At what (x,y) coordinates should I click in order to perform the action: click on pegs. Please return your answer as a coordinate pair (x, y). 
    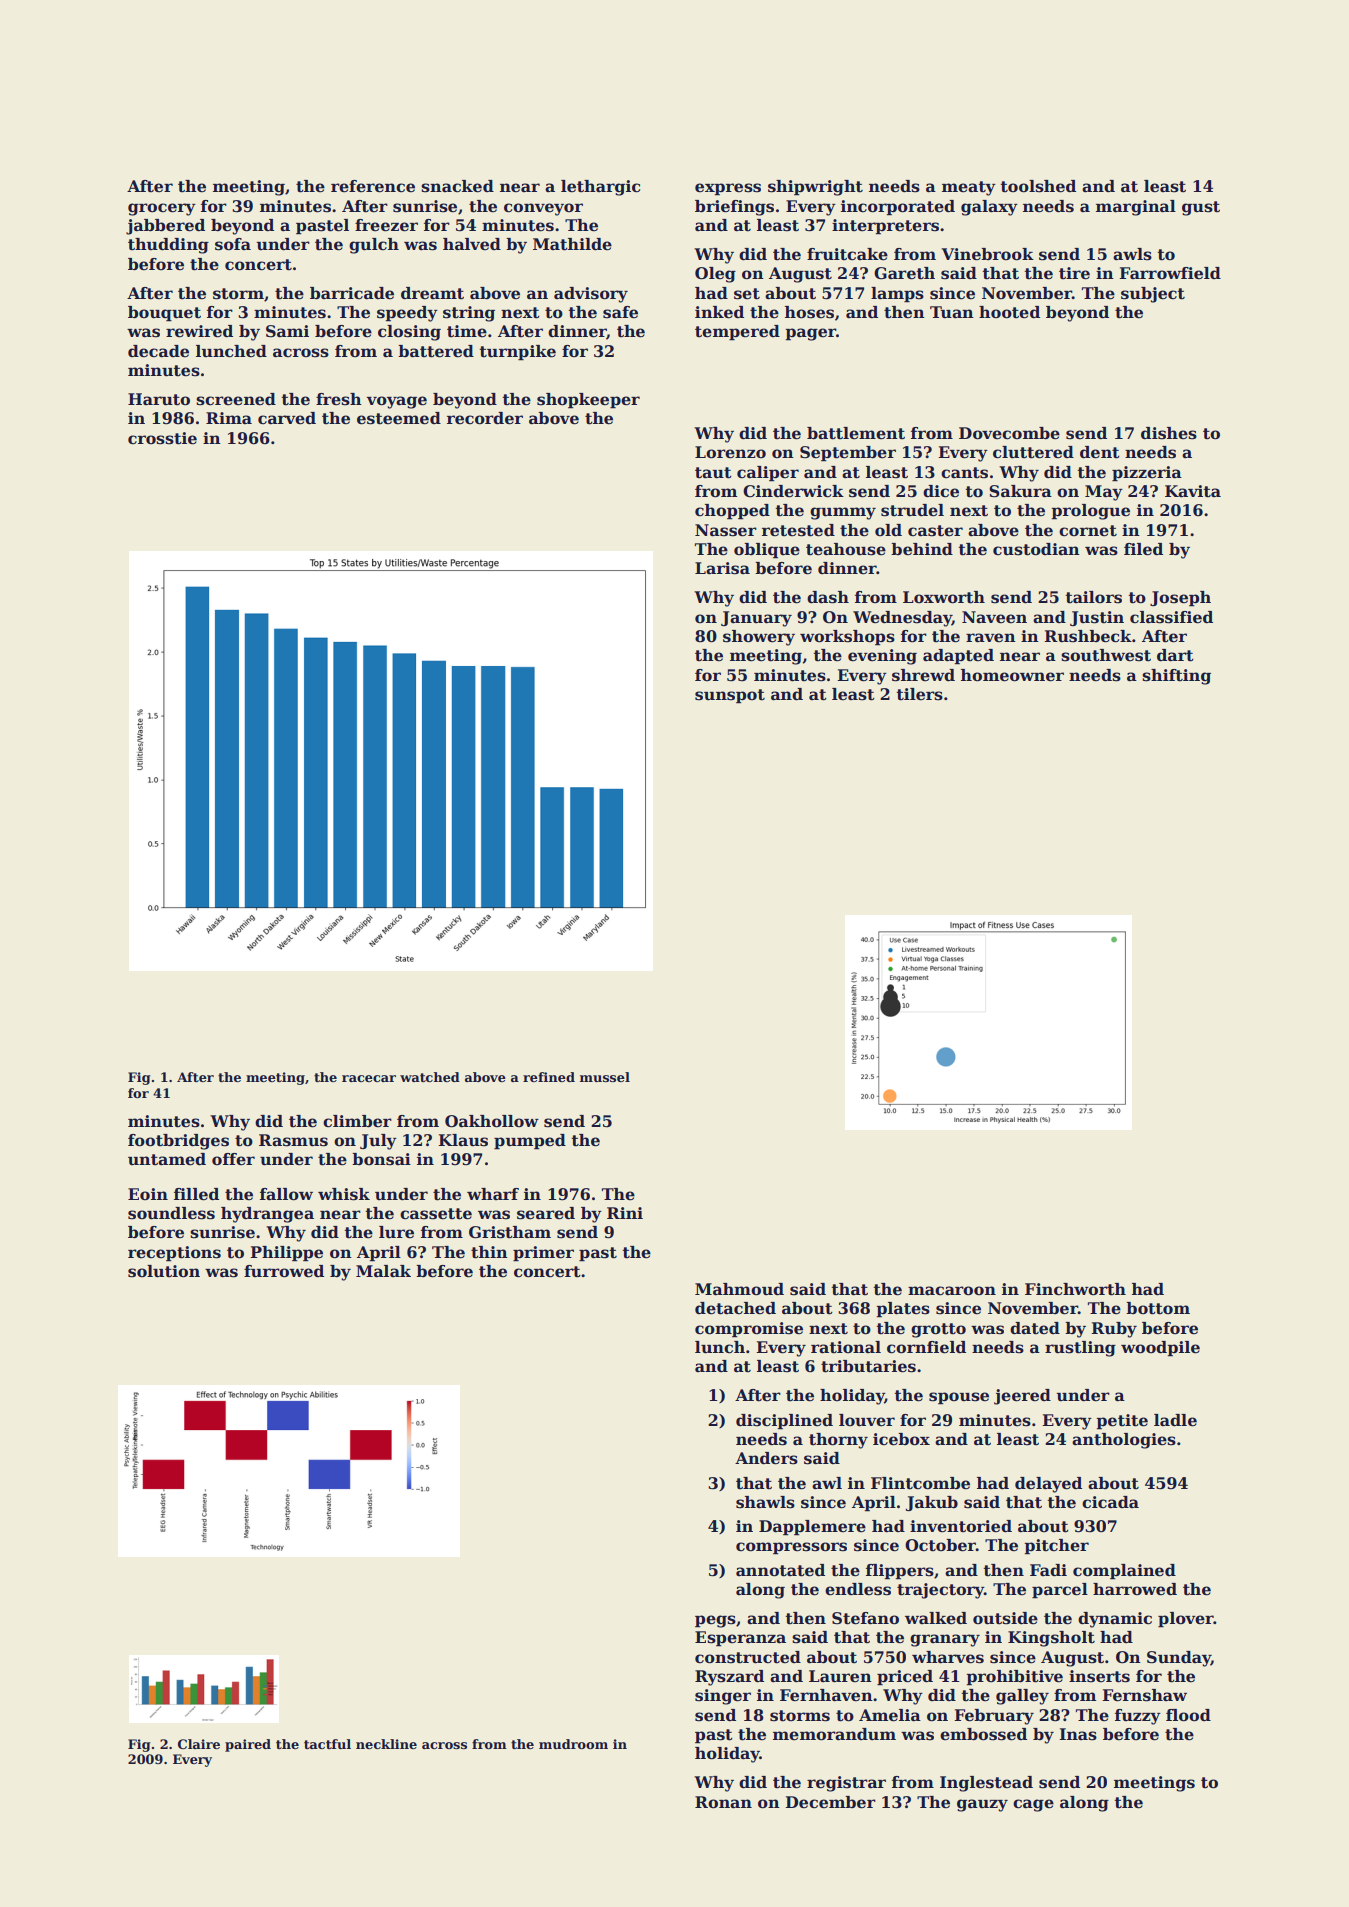
    Looking at the image, I should click on (715, 1621).
